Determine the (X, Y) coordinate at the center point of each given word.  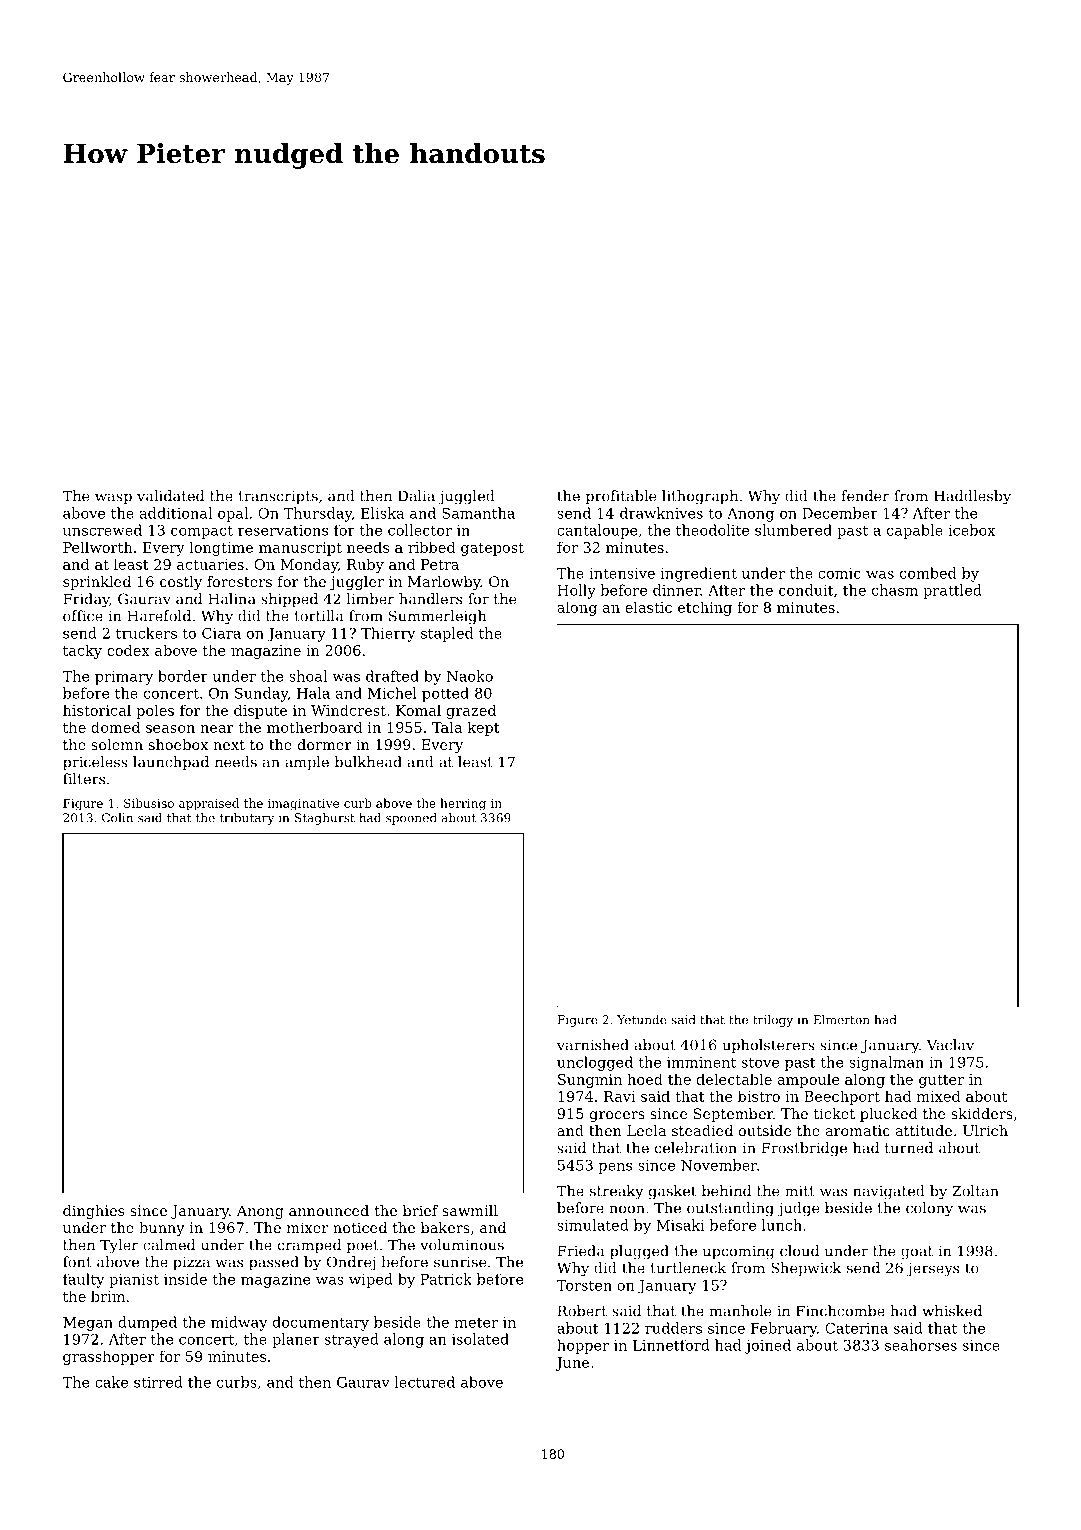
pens (615, 1168)
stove (760, 1062)
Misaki (680, 1225)
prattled (952, 591)
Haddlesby (972, 497)
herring (463, 804)
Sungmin (590, 1081)
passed (274, 1263)
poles (155, 711)
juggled (466, 497)
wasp (113, 499)
